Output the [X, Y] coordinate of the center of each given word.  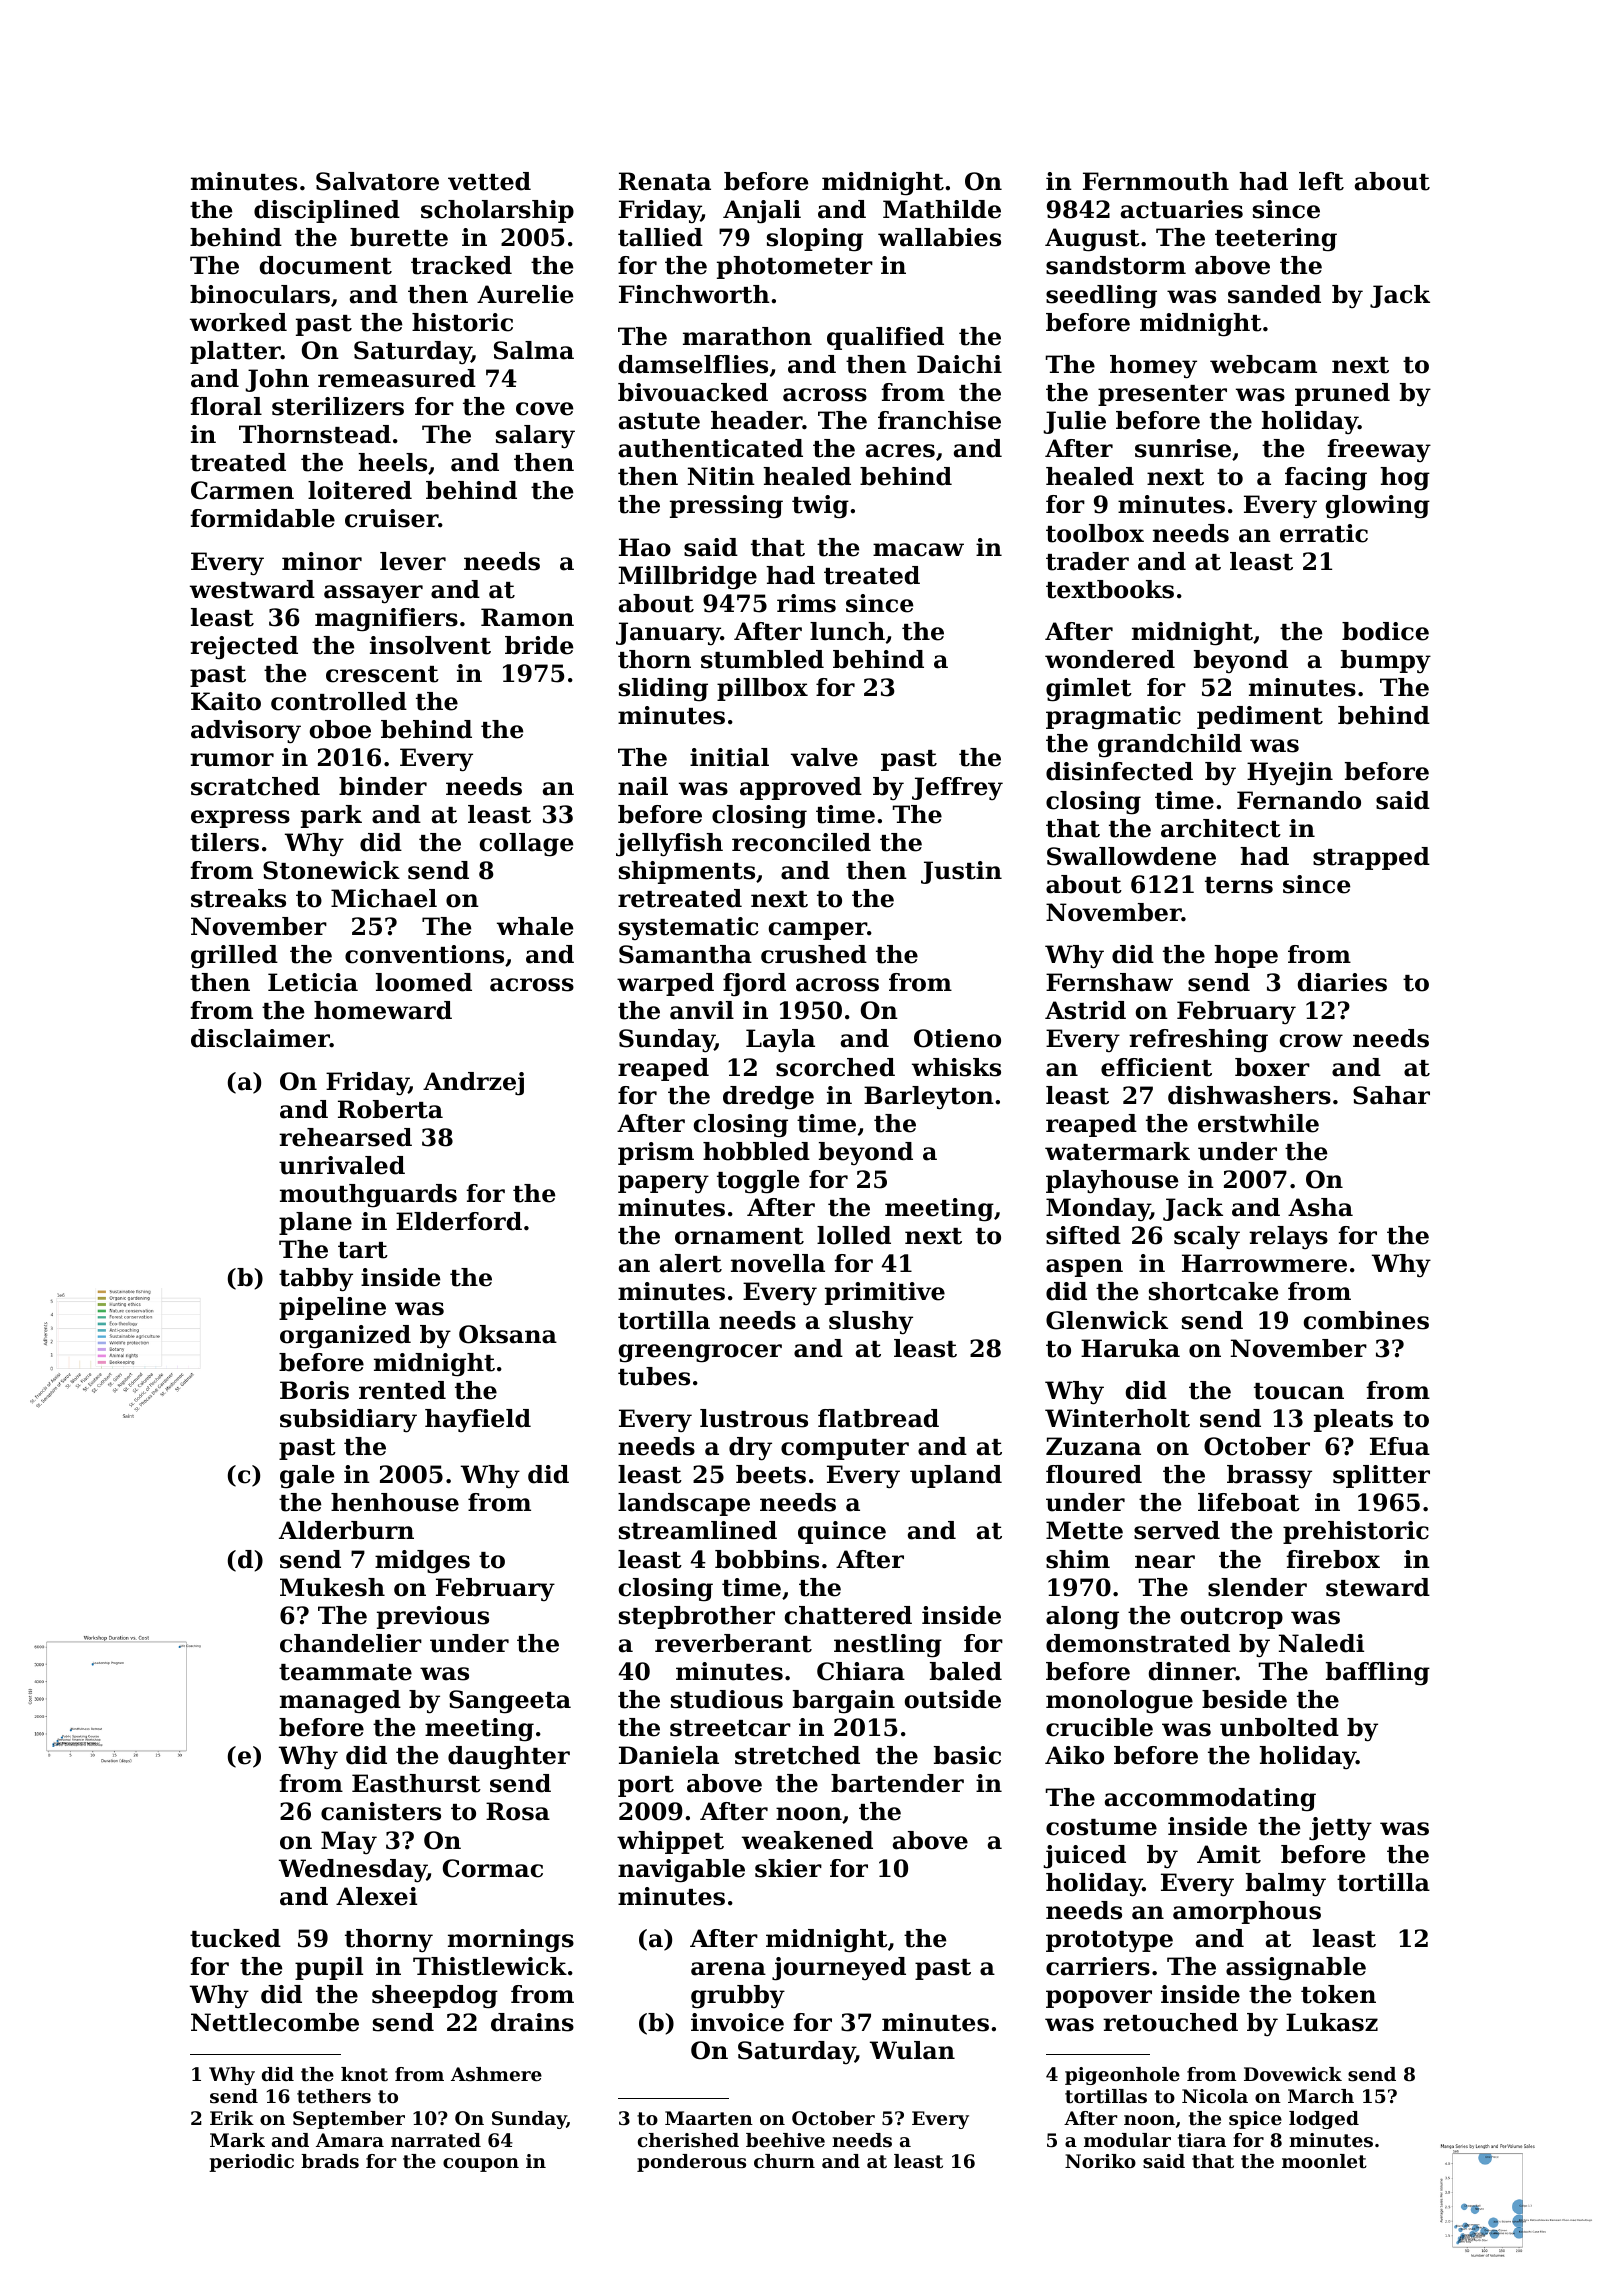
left [1321, 181]
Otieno [957, 1038]
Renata [665, 181]
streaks [238, 898]
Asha [1320, 1207]
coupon [481, 2165]
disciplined [327, 211]
